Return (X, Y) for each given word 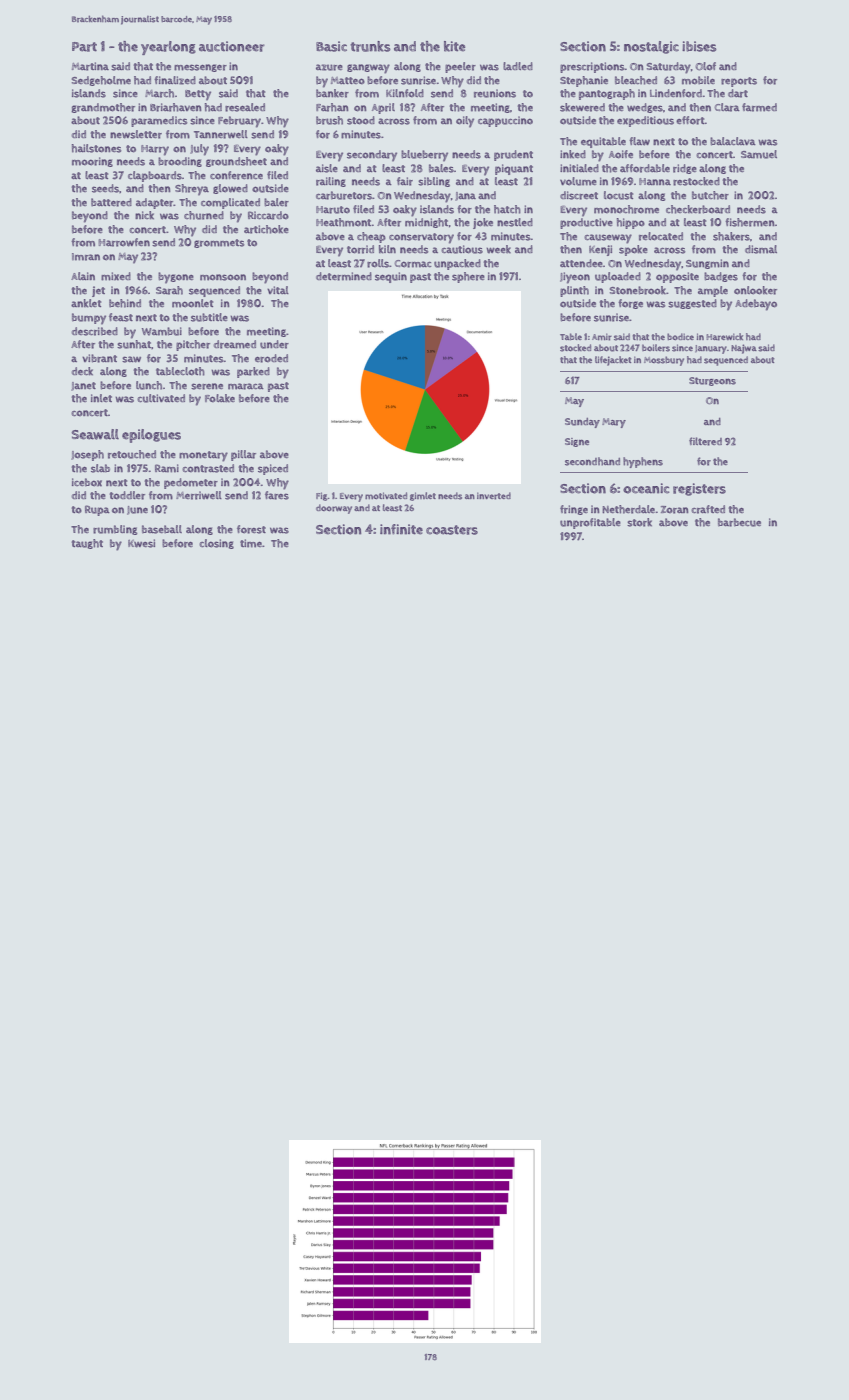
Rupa (97, 510)
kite (454, 46)
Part (84, 47)
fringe (574, 510)
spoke (633, 250)
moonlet (192, 303)
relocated (661, 236)
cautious (462, 249)
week (499, 249)
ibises (699, 46)
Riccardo (268, 215)
